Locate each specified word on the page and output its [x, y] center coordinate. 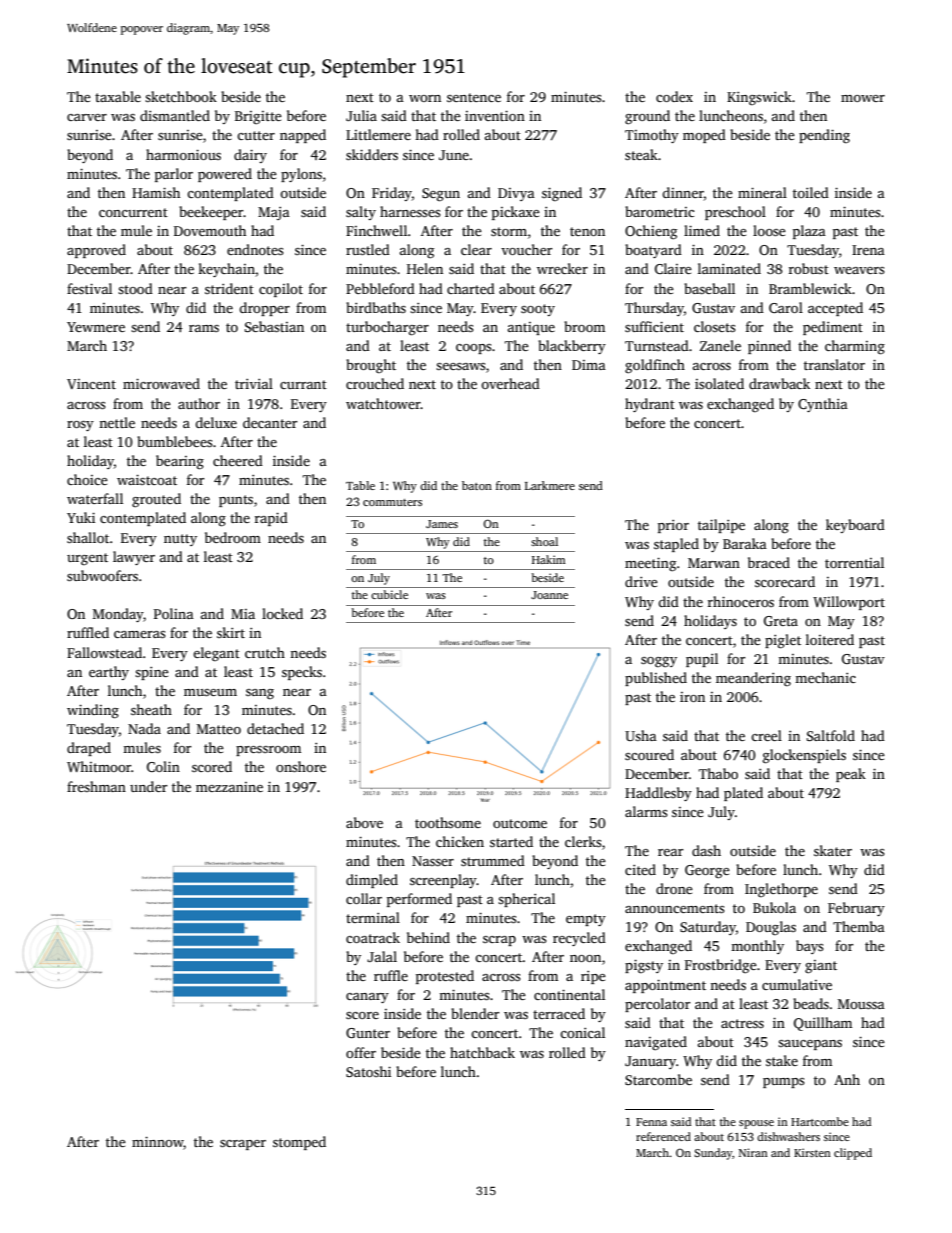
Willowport [849, 603]
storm [509, 231]
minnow [158, 1143]
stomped [299, 1143]
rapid [271, 519]
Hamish [156, 192]
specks [302, 673]
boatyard [653, 251]
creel [766, 735]
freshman [96, 786]
